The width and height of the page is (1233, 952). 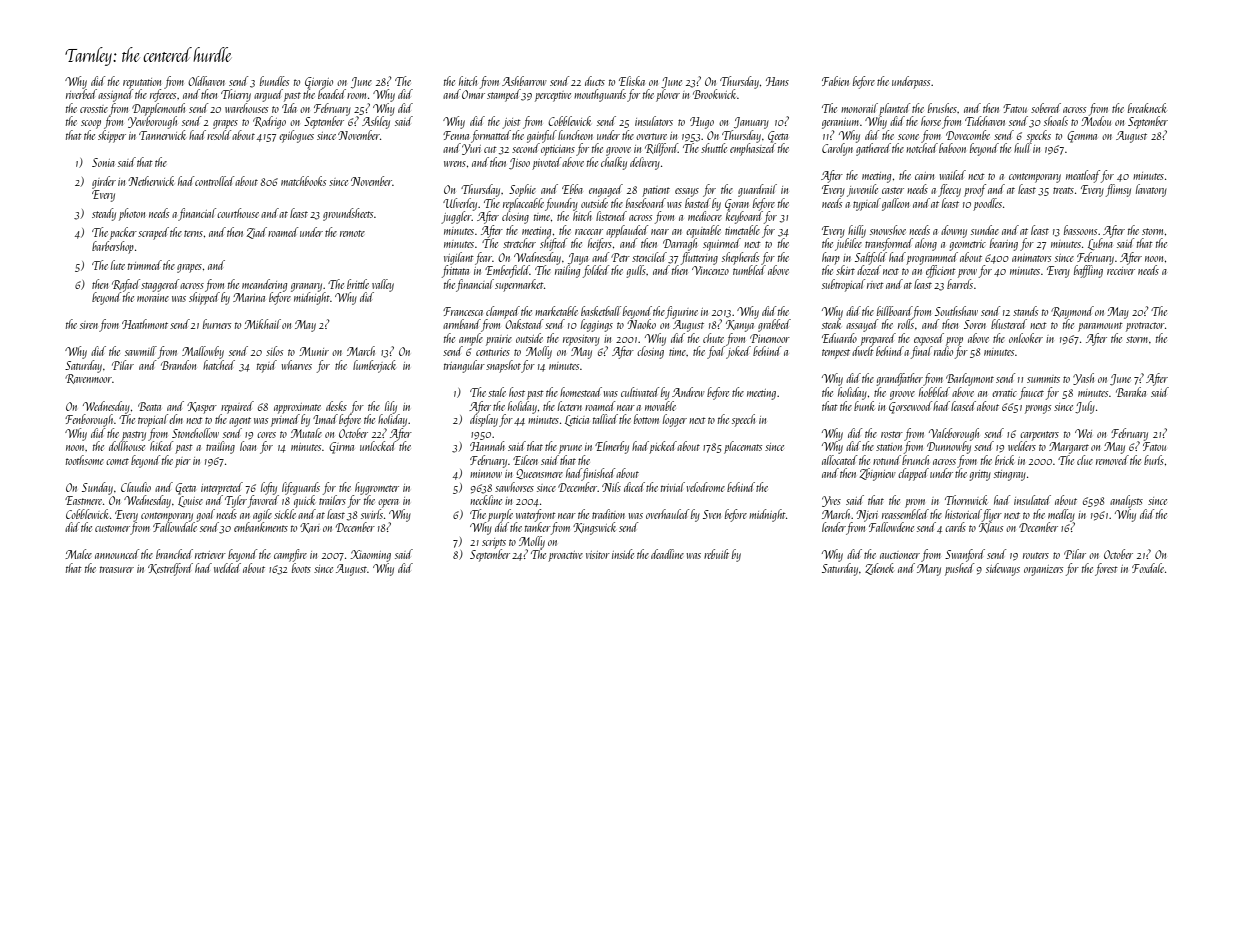 I want to click on Marina, so click(x=249, y=297).
